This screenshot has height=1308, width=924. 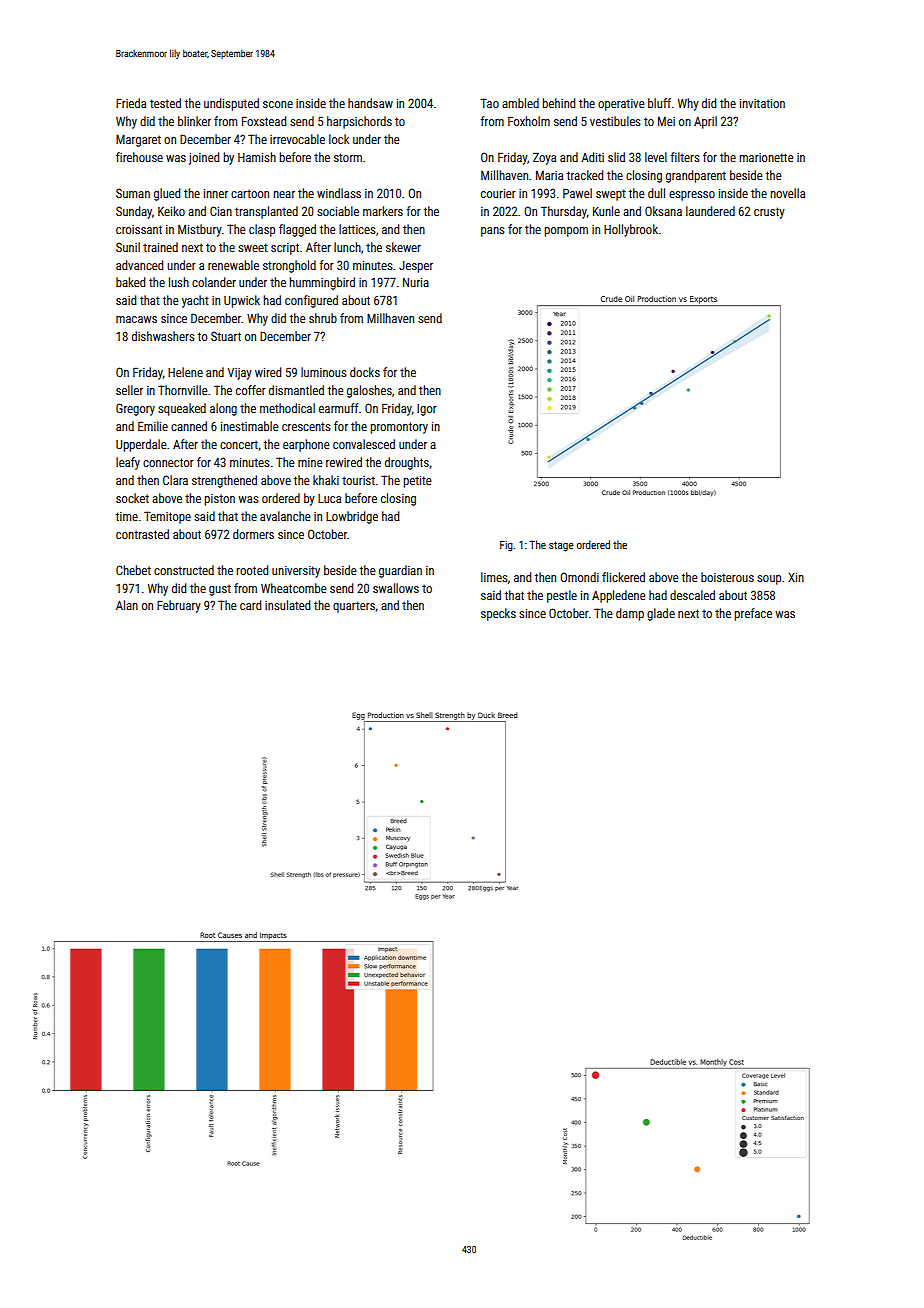 What do you see at coordinates (287, 605) in the screenshot?
I see `insulated` at bounding box center [287, 605].
